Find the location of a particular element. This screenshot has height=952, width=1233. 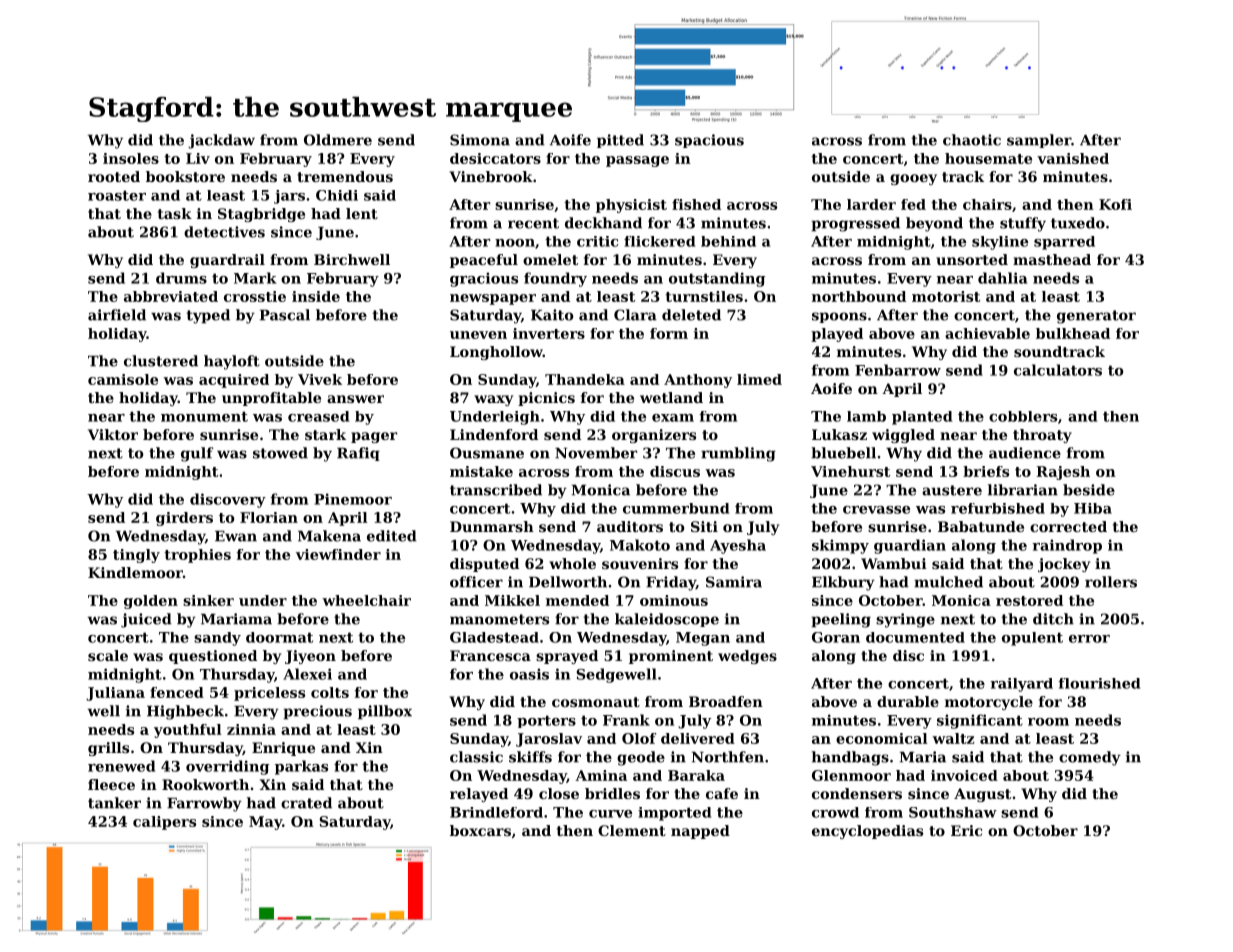

sprayed is located at coordinates (567, 657).
